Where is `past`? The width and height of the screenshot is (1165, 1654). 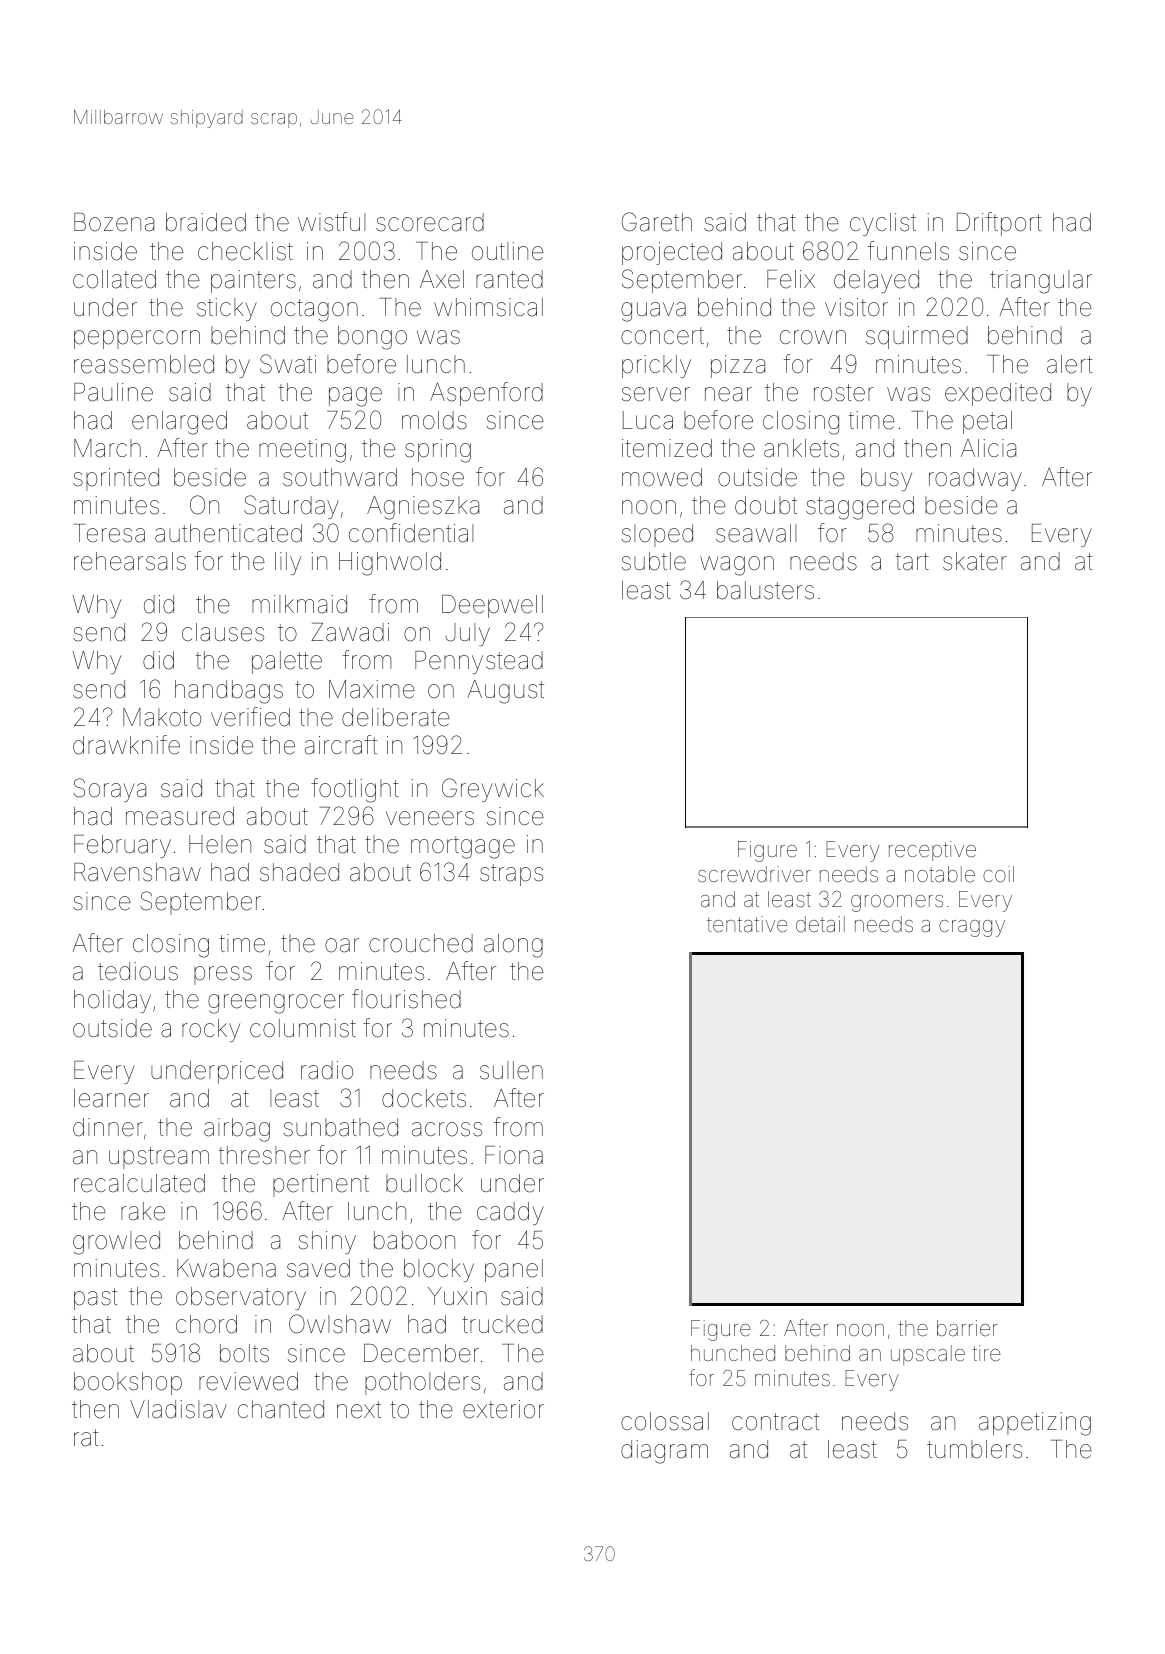
past is located at coordinates (96, 1299).
